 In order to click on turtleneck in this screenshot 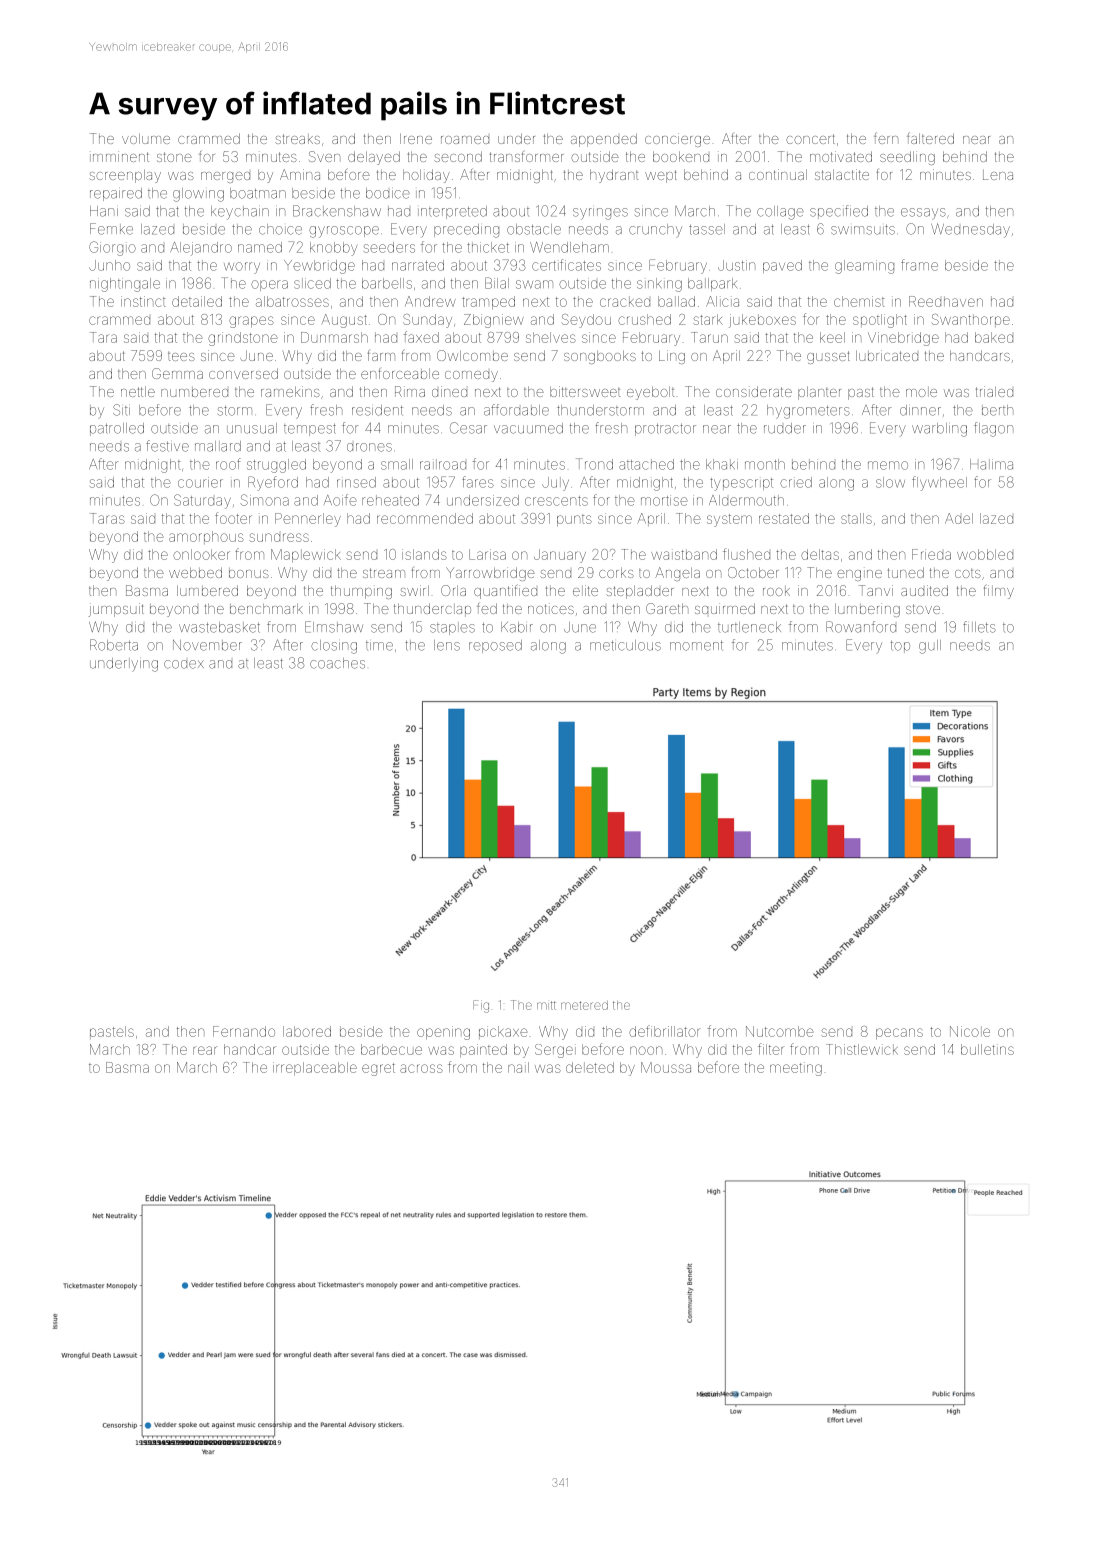, I will do `click(749, 627)`.
